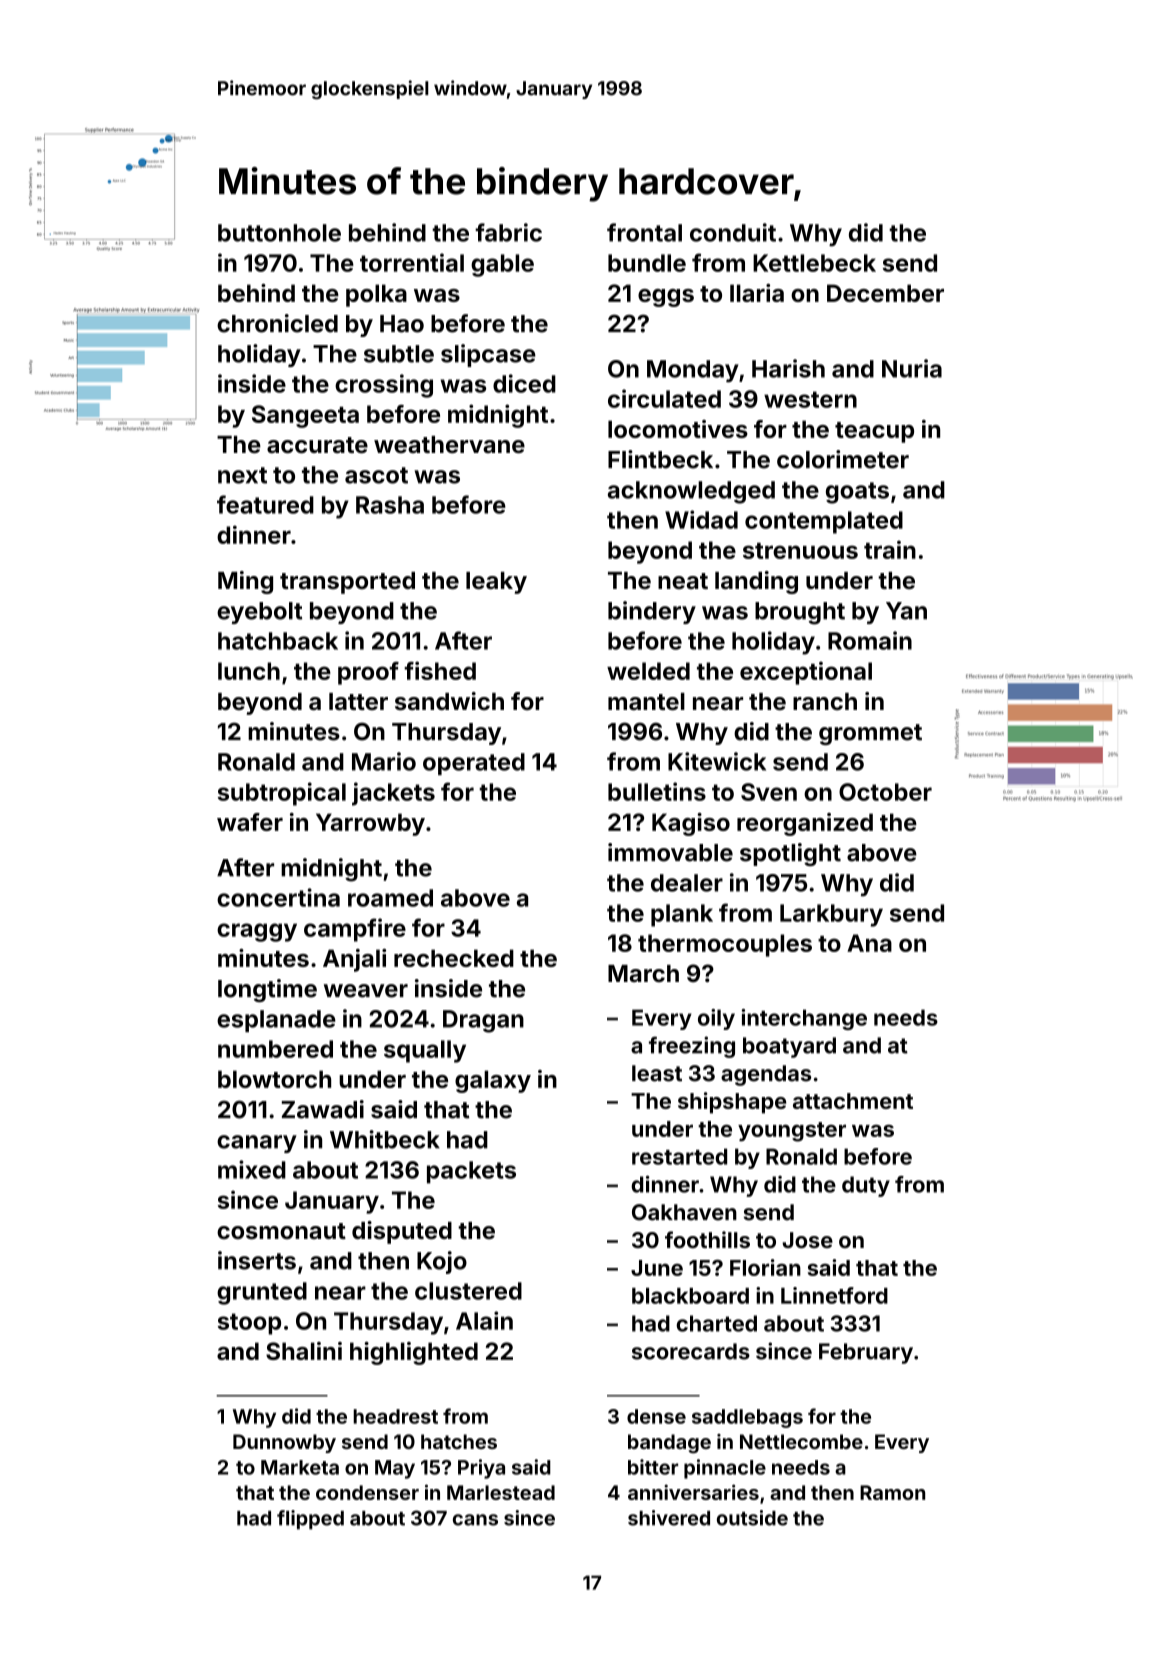  I want to click on frontal, so click(644, 232).
